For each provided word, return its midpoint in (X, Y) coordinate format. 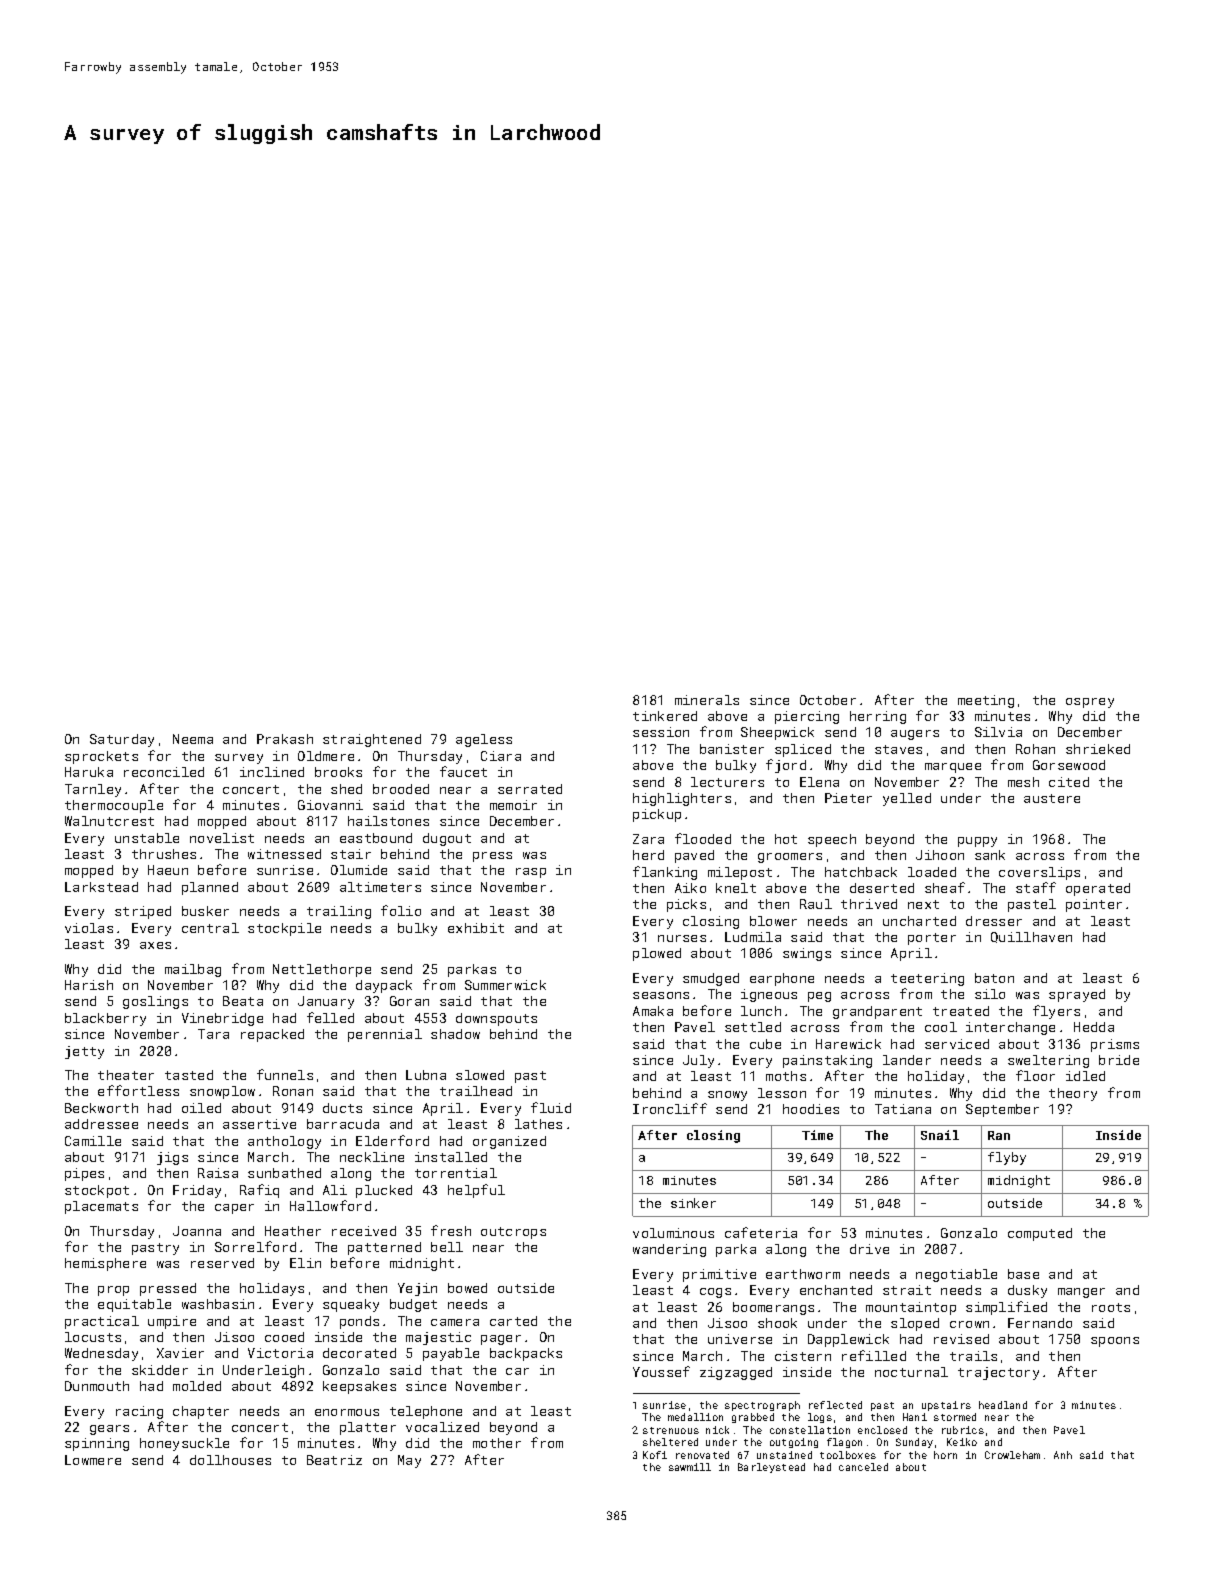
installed (451, 1157)
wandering (669, 1250)
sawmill (690, 1467)
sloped (915, 1324)
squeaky (351, 1305)
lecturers (727, 782)
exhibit (476, 928)
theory (1073, 1094)
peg (819, 997)
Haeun (168, 870)
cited (1069, 782)
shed (346, 789)
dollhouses (230, 1460)
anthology (284, 1142)
